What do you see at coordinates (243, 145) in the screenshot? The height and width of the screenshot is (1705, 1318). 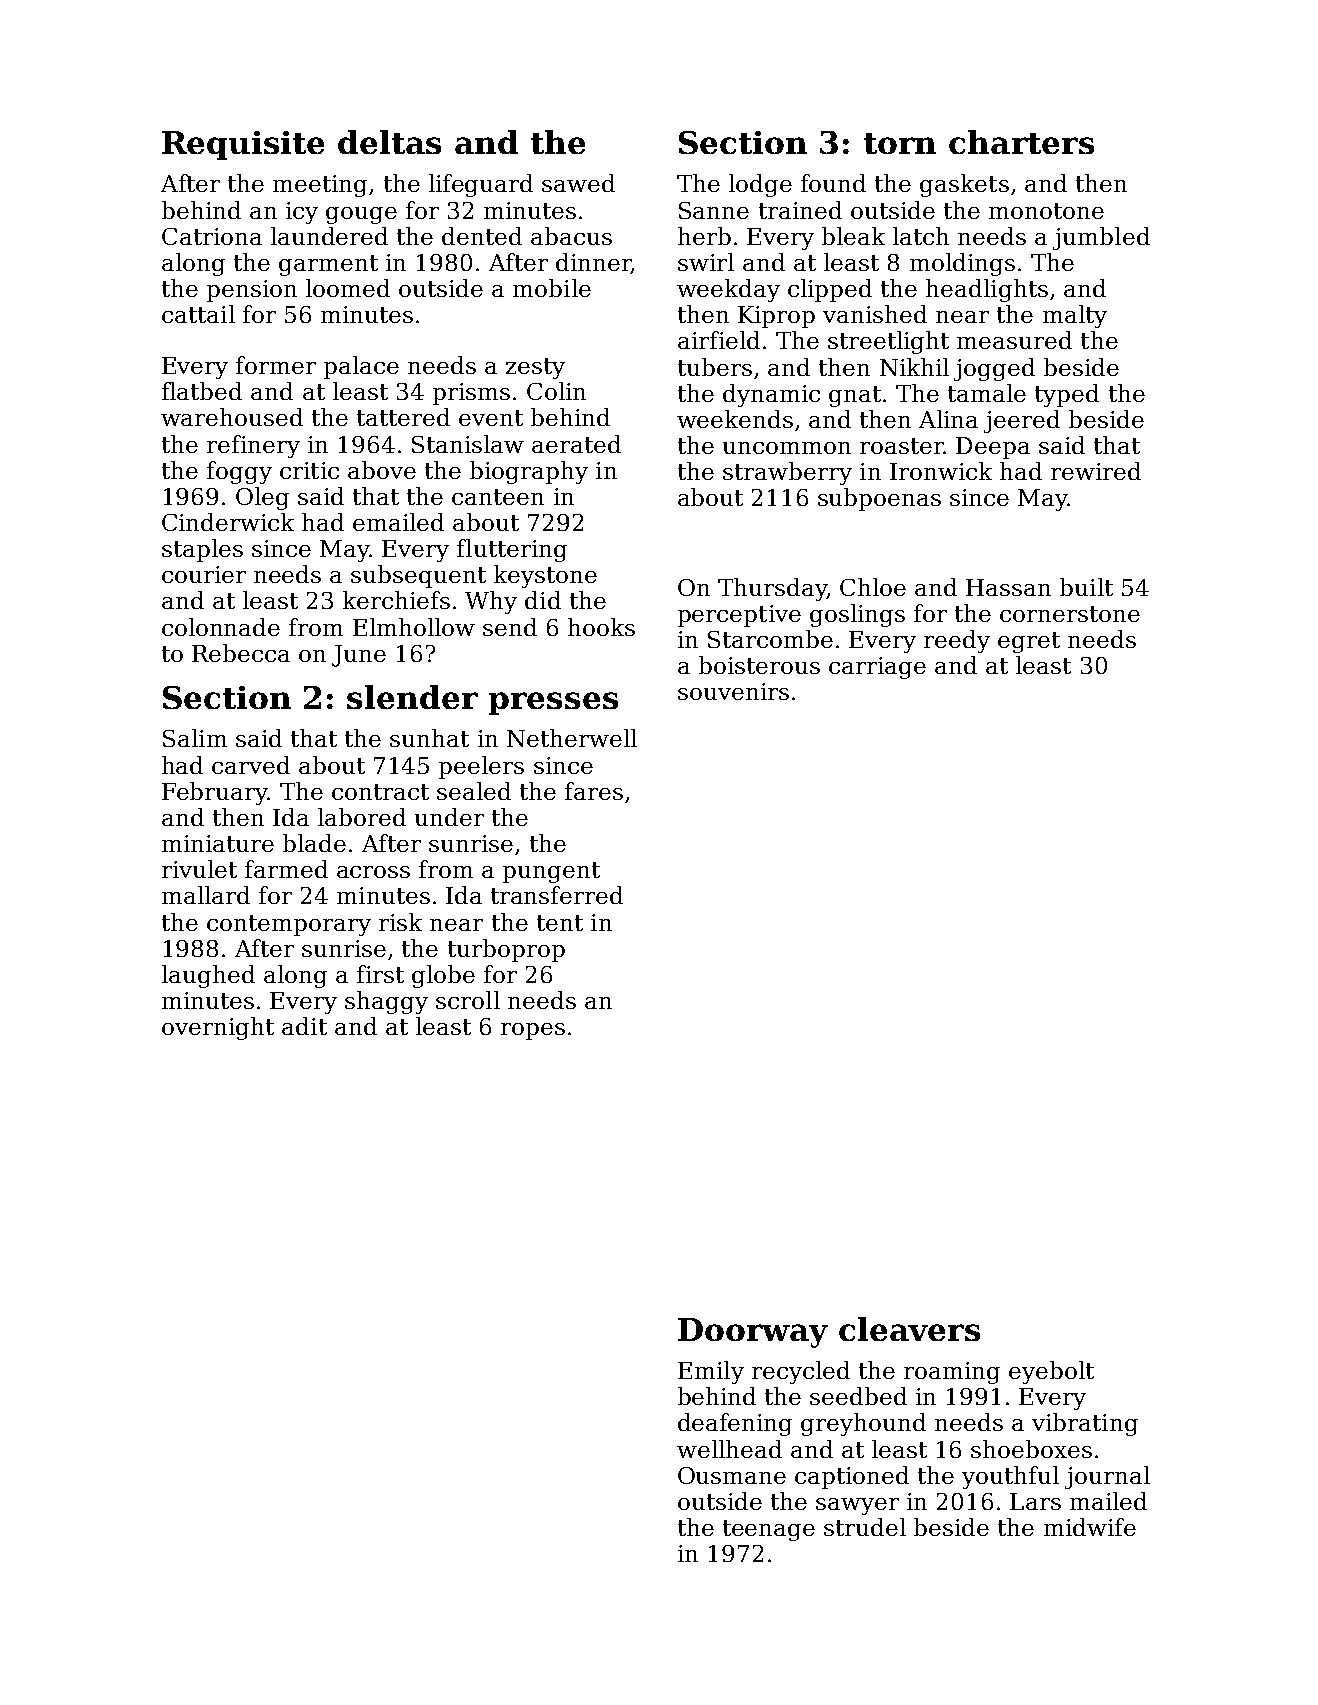 I see `Requisite` at bounding box center [243, 145].
